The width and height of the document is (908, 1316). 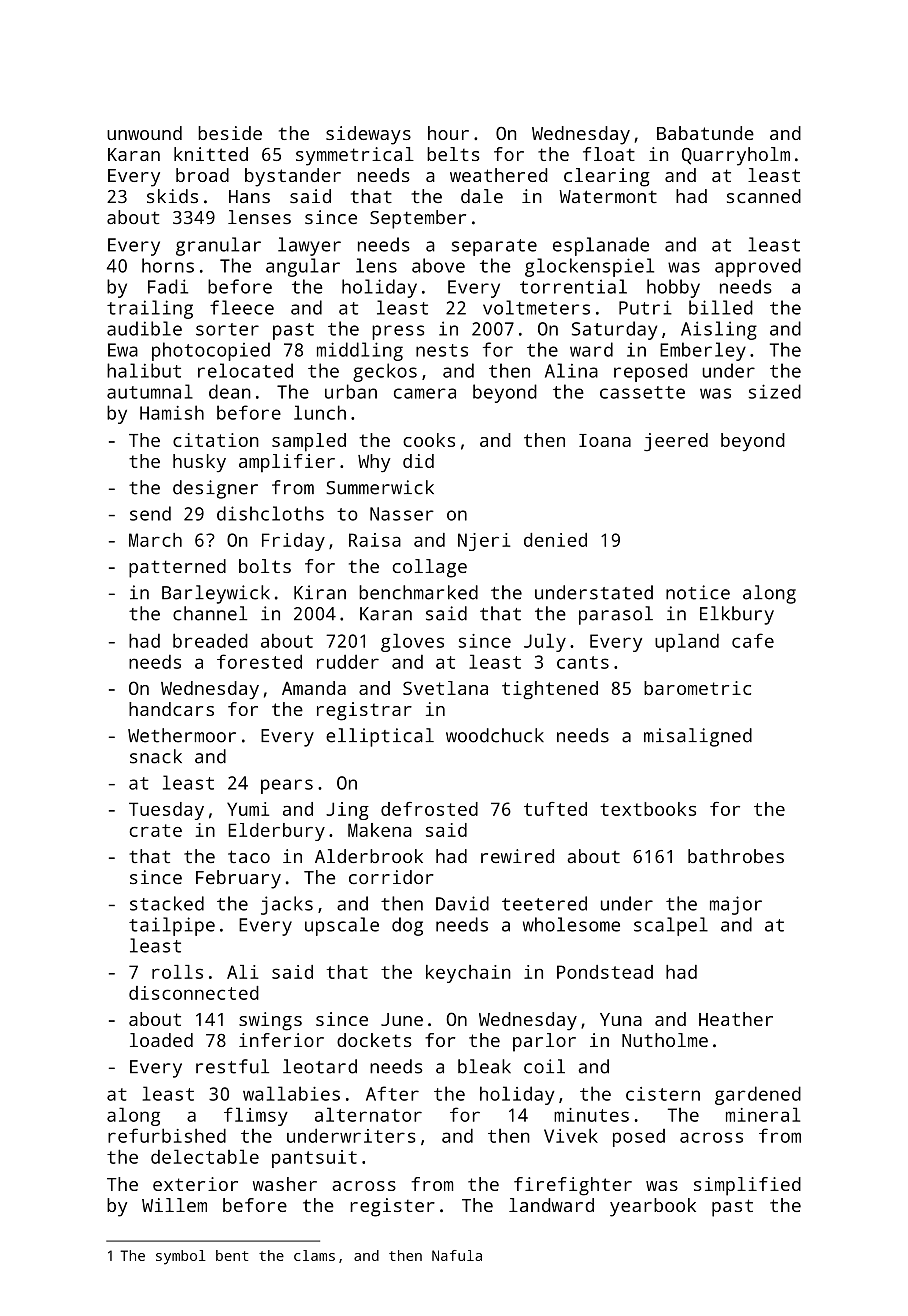 What do you see at coordinates (774, 391) in the document?
I see `sized` at bounding box center [774, 391].
